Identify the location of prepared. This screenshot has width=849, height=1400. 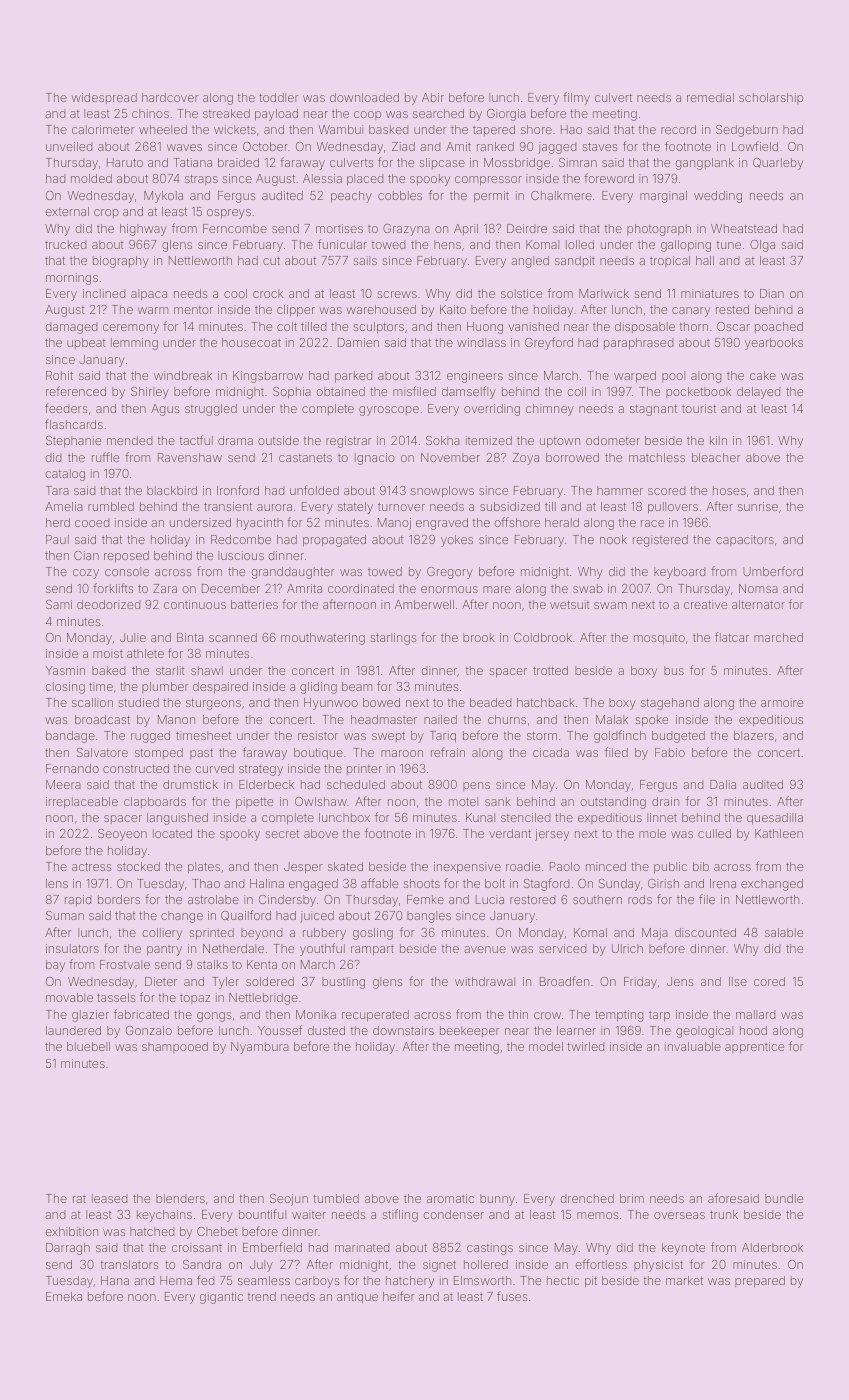
(760, 1282).
